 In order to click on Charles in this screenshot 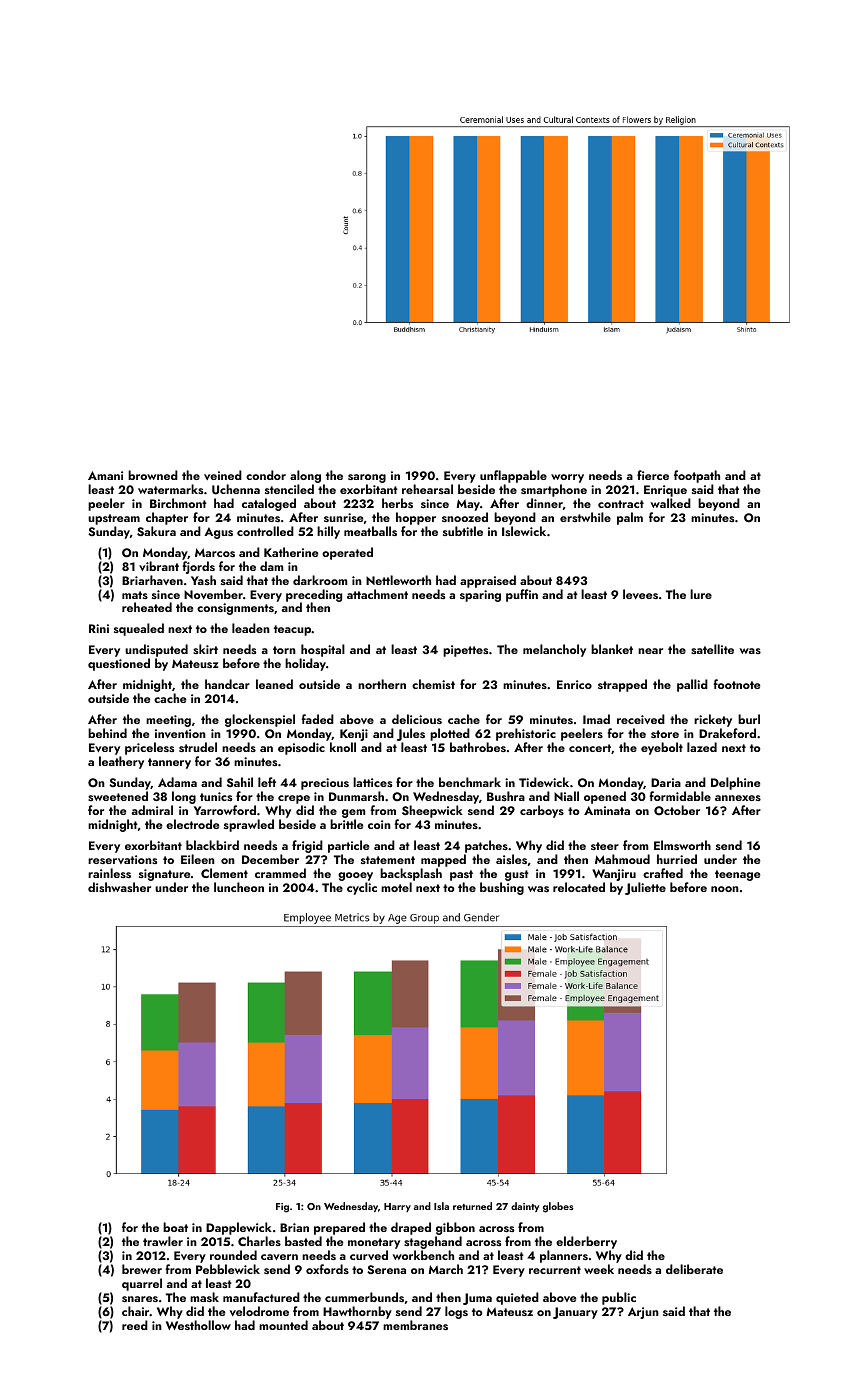, I will do `click(259, 1241)`.
